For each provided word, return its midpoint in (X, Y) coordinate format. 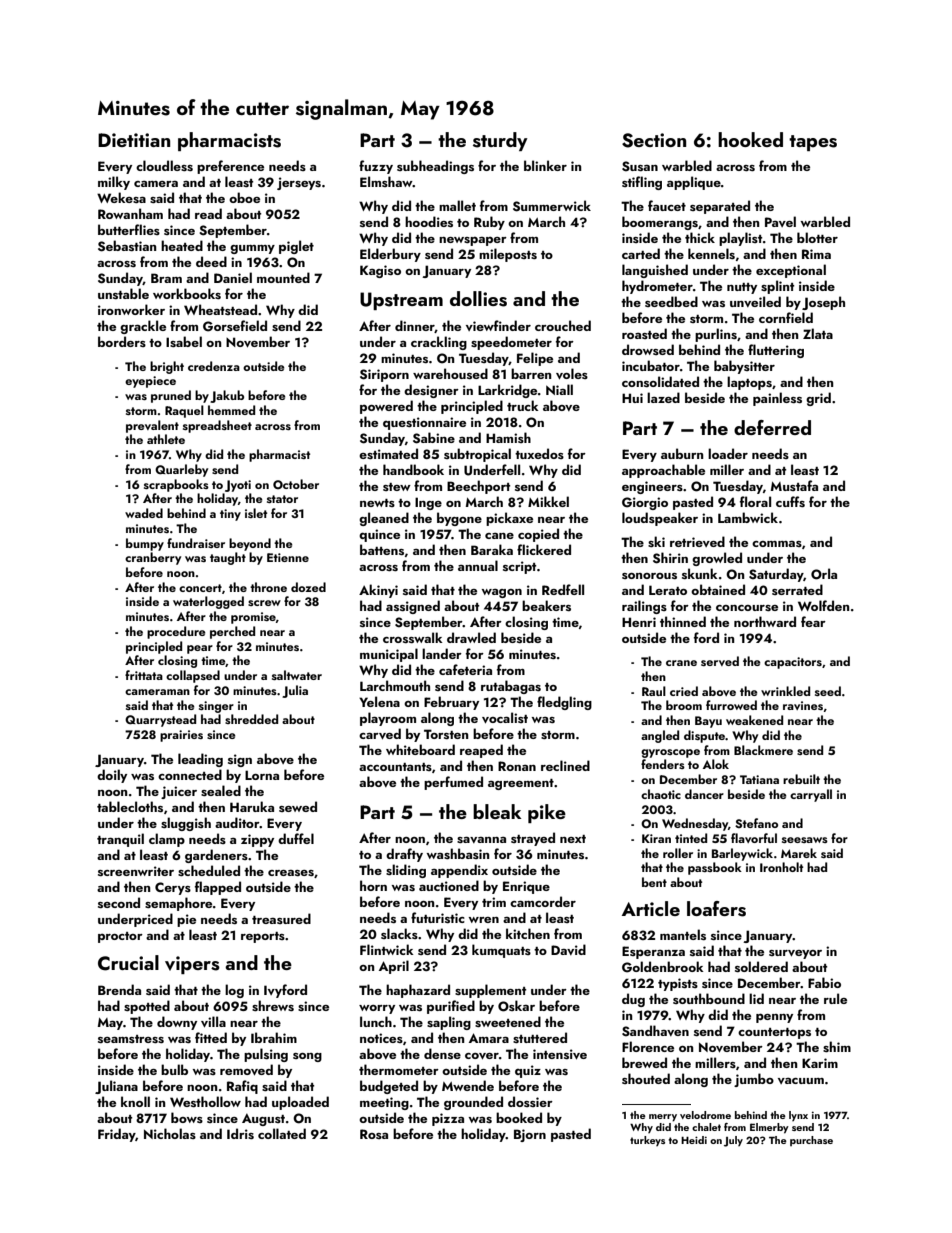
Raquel (184, 411)
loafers (716, 909)
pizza (448, 1119)
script (519, 567)
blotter (817, 237)
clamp (167, 840)
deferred (772, 427)
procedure (176, 632)
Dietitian (134, 140)
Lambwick (748, 517)
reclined (565, 765)
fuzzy (376, 167)
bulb (174, 1069)
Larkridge (507, 391)
